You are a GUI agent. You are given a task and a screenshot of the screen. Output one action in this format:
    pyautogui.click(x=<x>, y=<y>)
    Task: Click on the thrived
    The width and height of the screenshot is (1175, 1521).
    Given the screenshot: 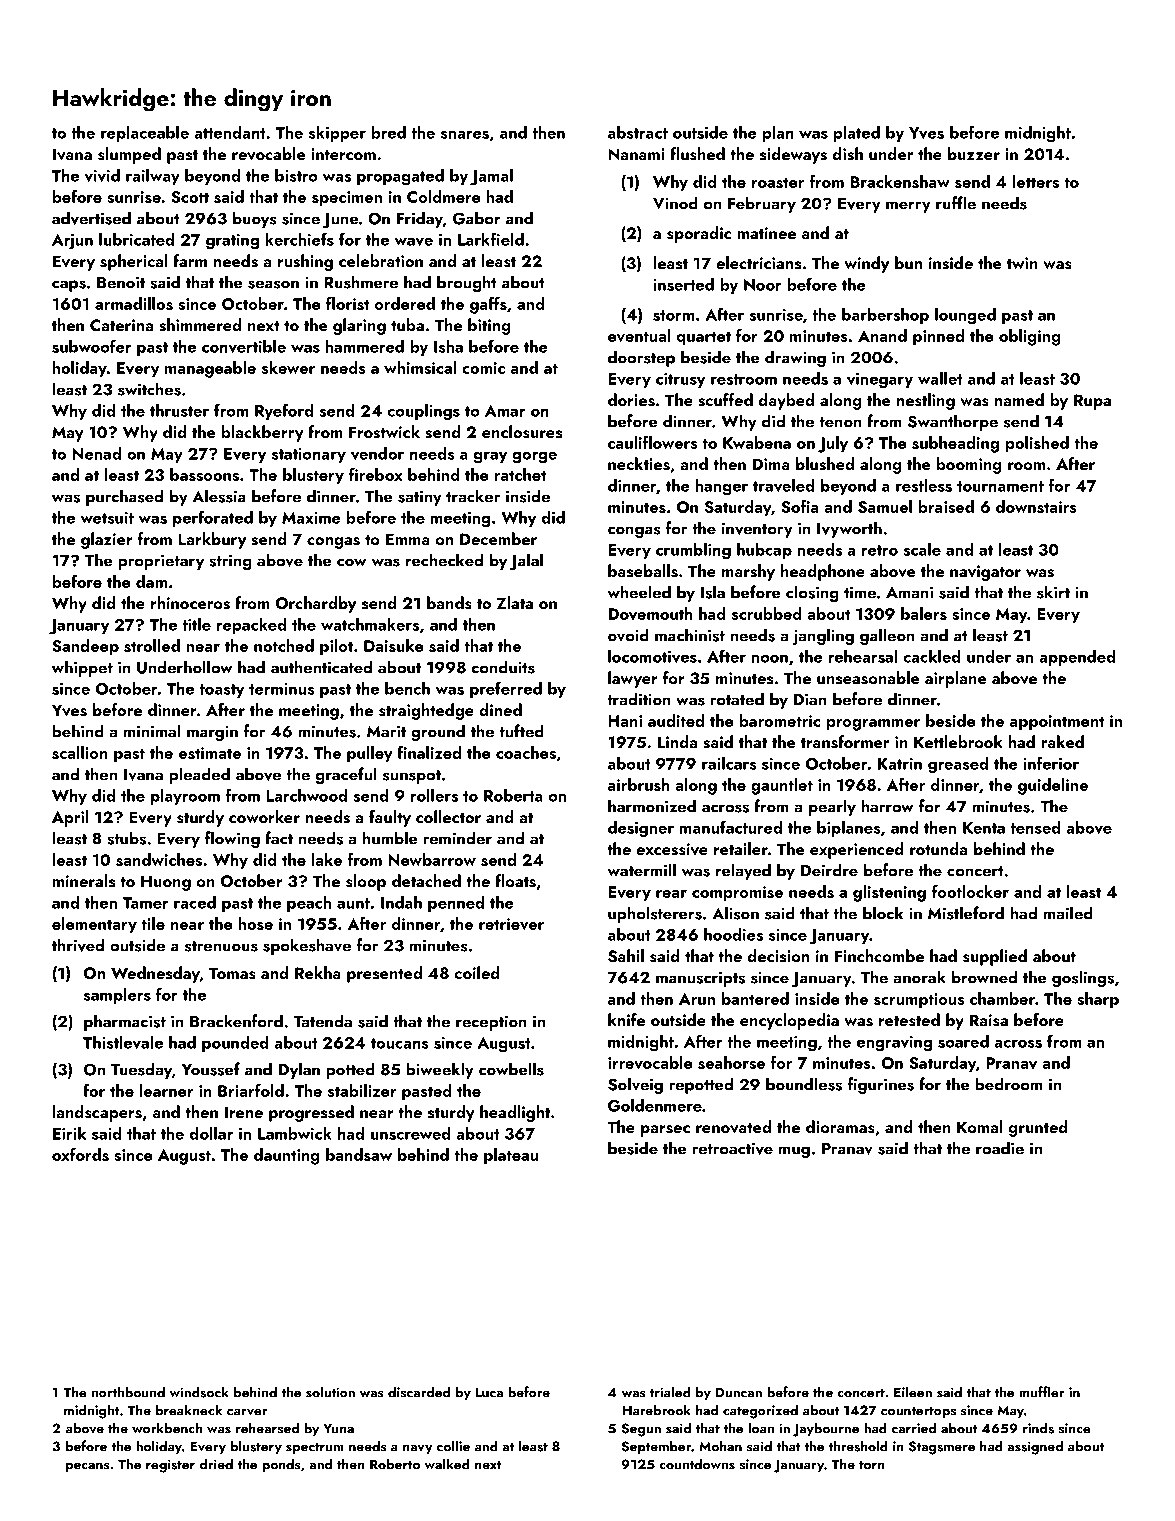 What is the action you would take?
    pyautogui.click(x=78, y=945)
